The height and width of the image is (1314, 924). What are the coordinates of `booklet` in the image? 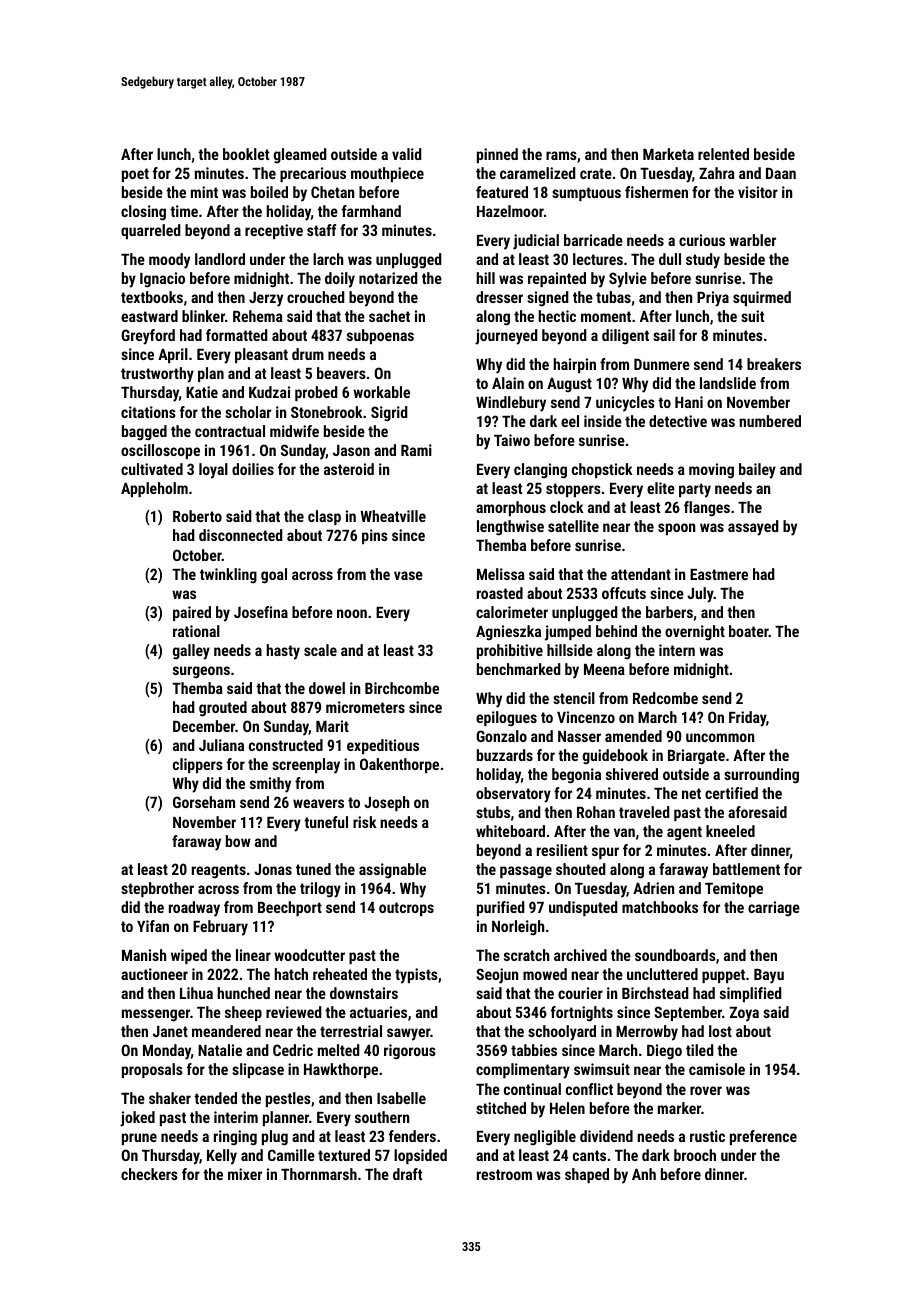 It's located at (246, 154).
